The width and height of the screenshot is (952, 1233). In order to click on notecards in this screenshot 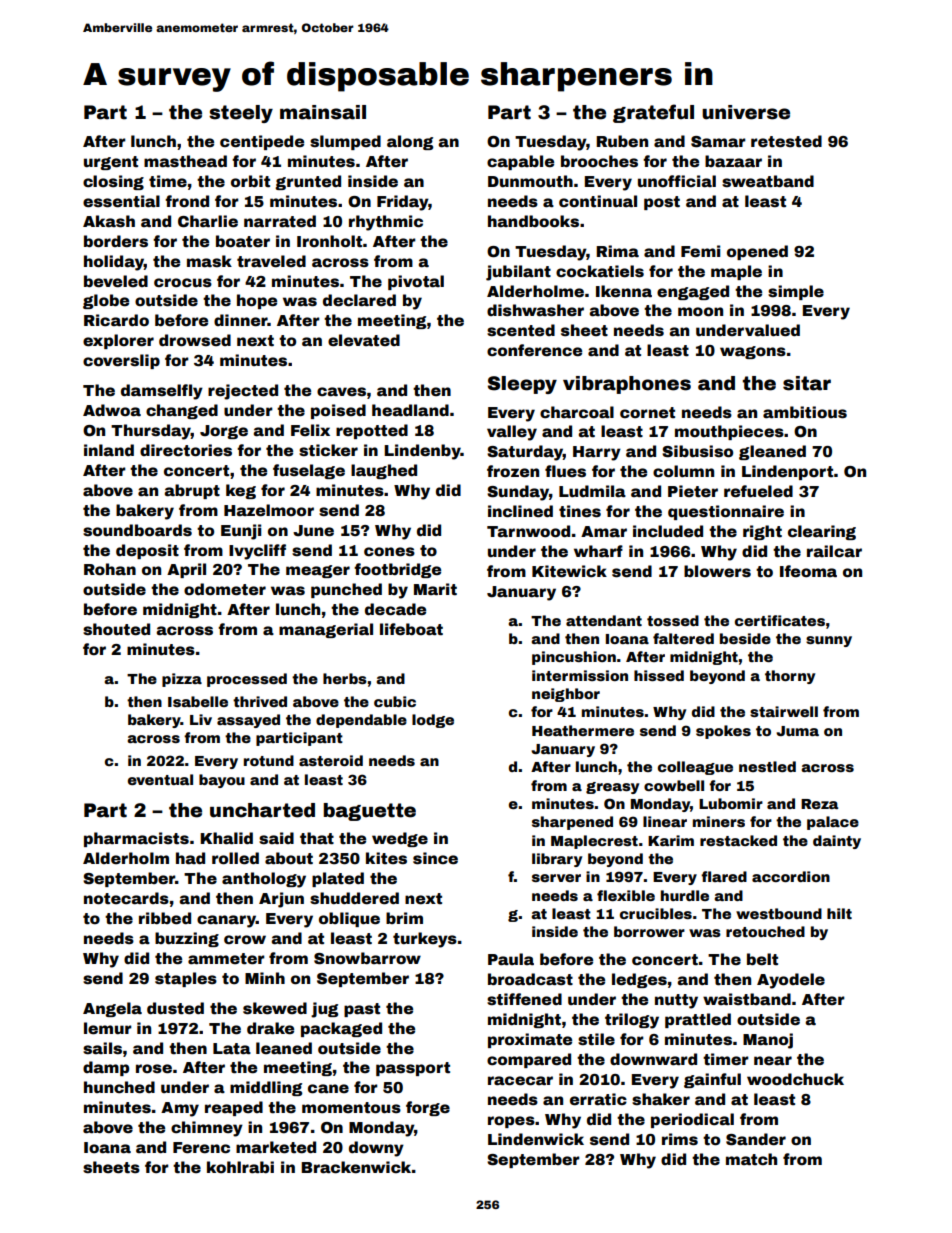, I will do `click(126, 898)`.
